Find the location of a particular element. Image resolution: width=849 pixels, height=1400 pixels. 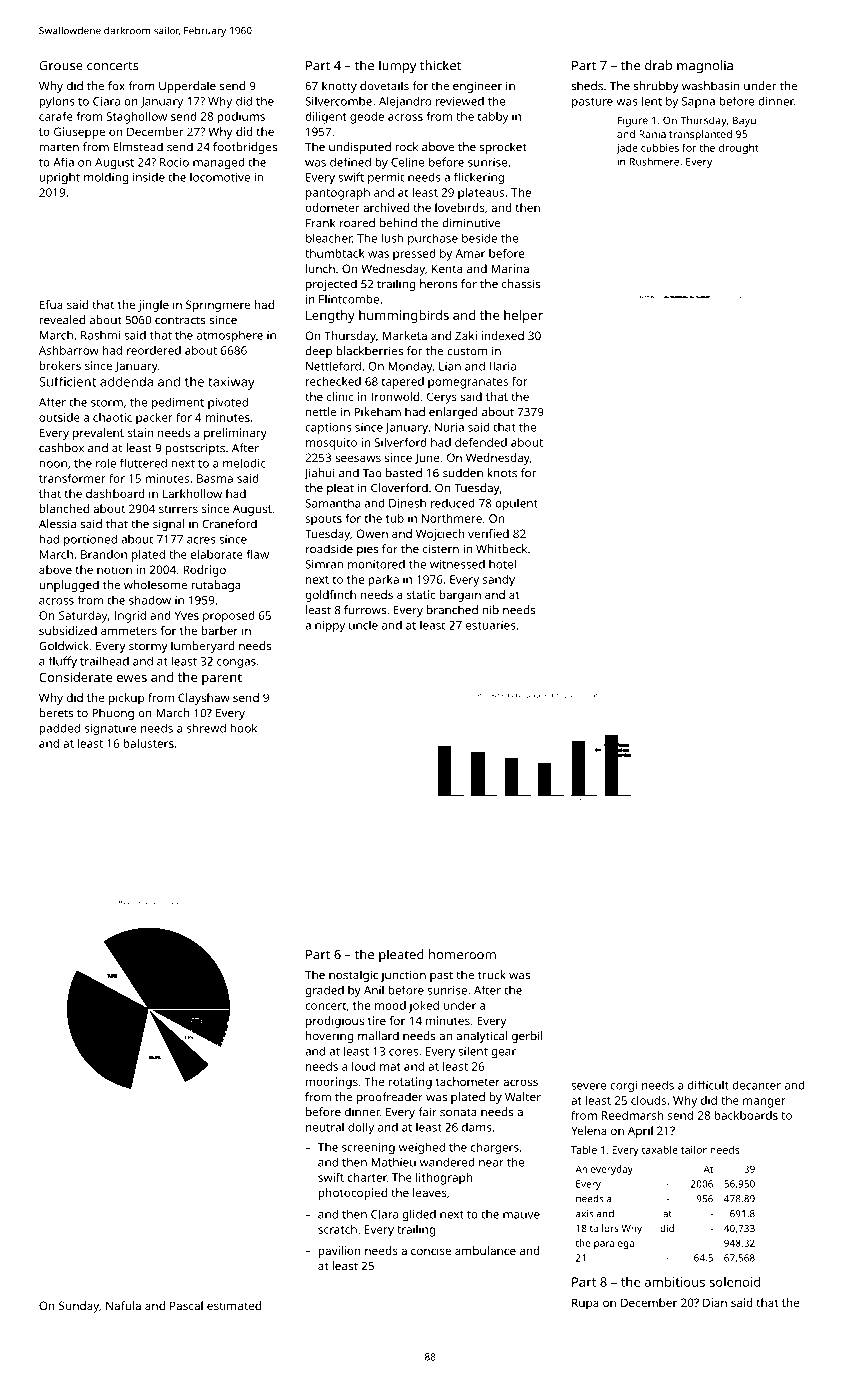

junction is located at coordinates (403, 976).
